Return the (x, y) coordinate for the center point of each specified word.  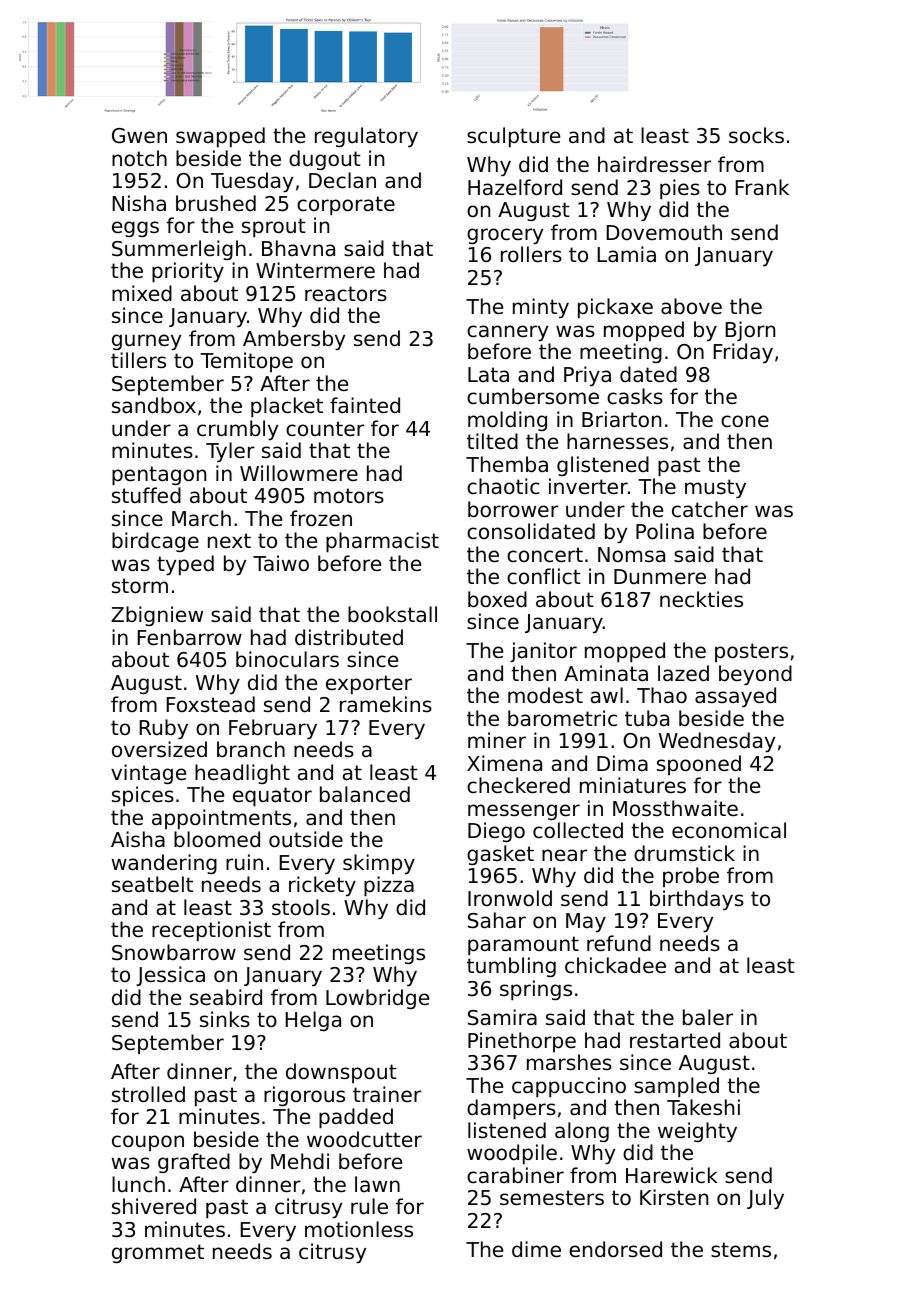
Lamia (627, 254)
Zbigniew (157, 616)
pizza (389, 886)
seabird (226, 997)
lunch (138, 1184)
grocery (505, 236)
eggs (135, 229)
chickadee (615, 965)
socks (756, 135)
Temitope (246, 362)
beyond (755, 675)
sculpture (513, 137)
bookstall (392, 614)
